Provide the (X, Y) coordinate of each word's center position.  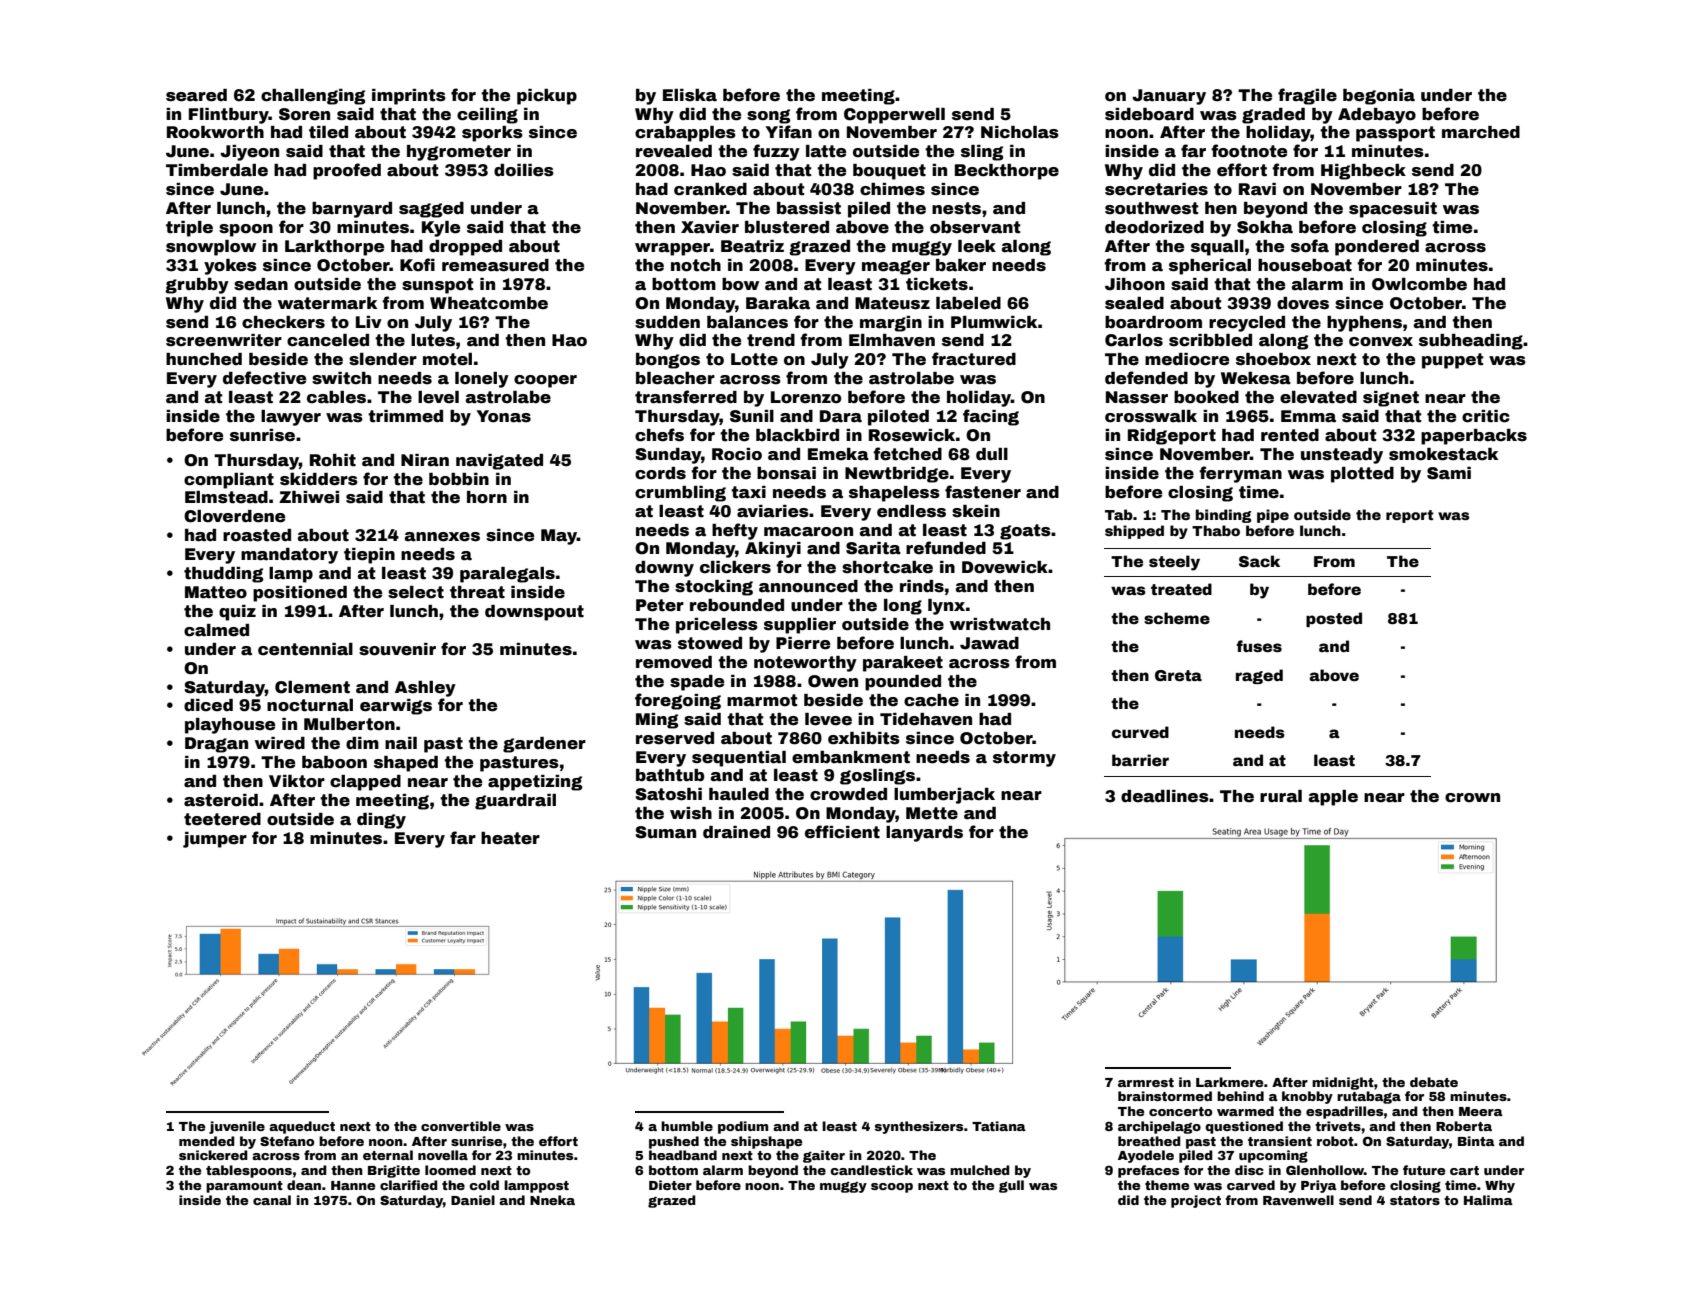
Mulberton (349, 724)
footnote (1249, 151)
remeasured (495, 265)
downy (664, 569)
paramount (244, 1187)
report (1409, 516)
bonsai (786, 473)
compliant (229, 481)
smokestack (1443, 454)
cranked (710, 189)
